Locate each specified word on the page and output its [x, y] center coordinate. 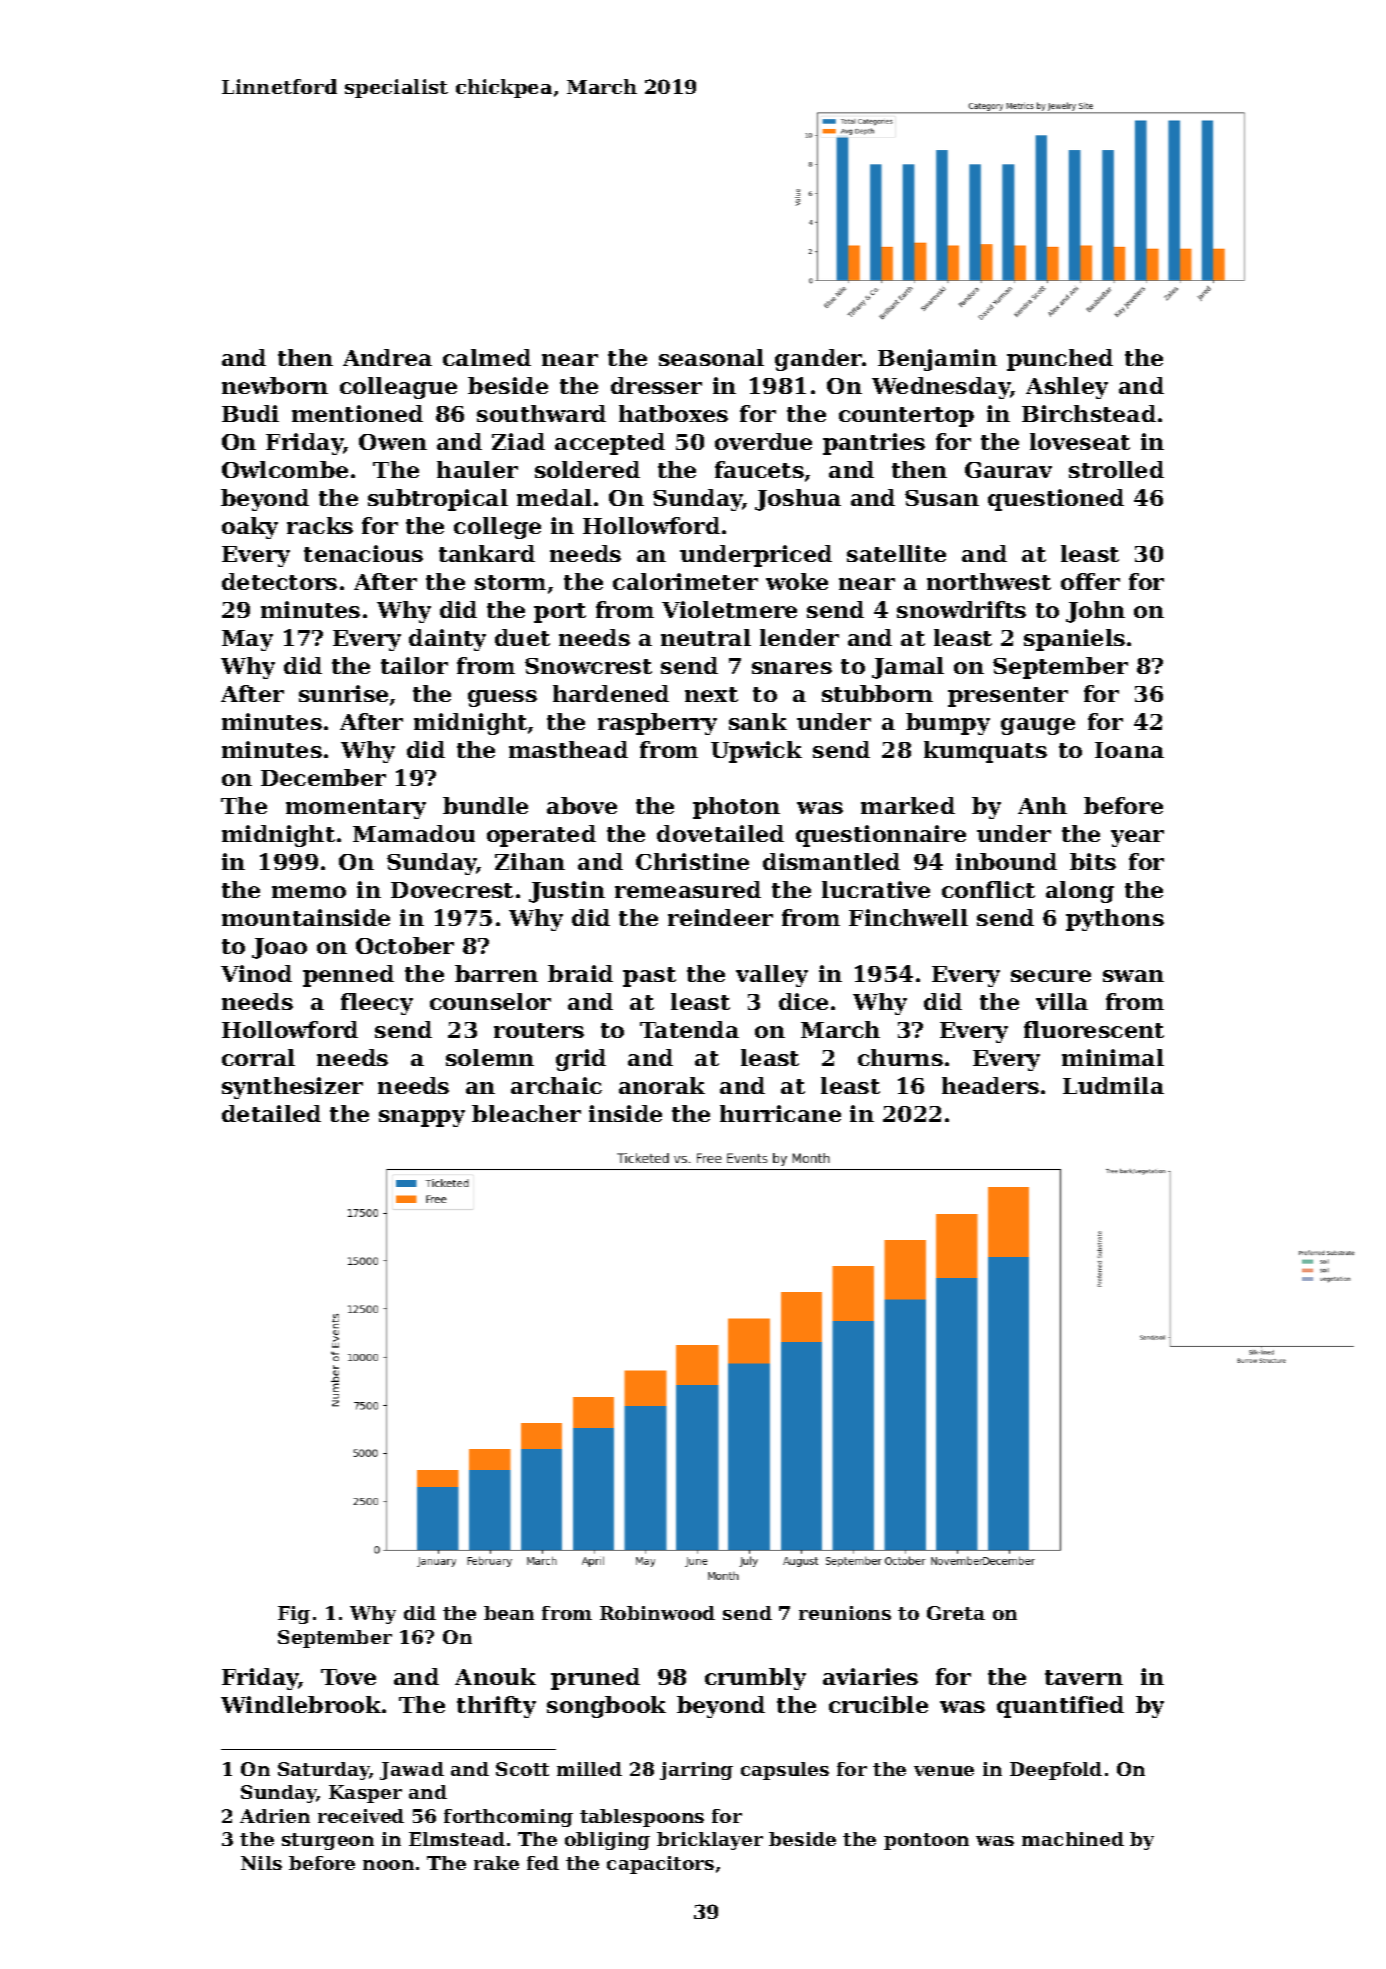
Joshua [798, 500]
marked [908, 805]
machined [1073, 1839]
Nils [261, 1863]
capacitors [660, 1865]
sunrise [343, 693]
